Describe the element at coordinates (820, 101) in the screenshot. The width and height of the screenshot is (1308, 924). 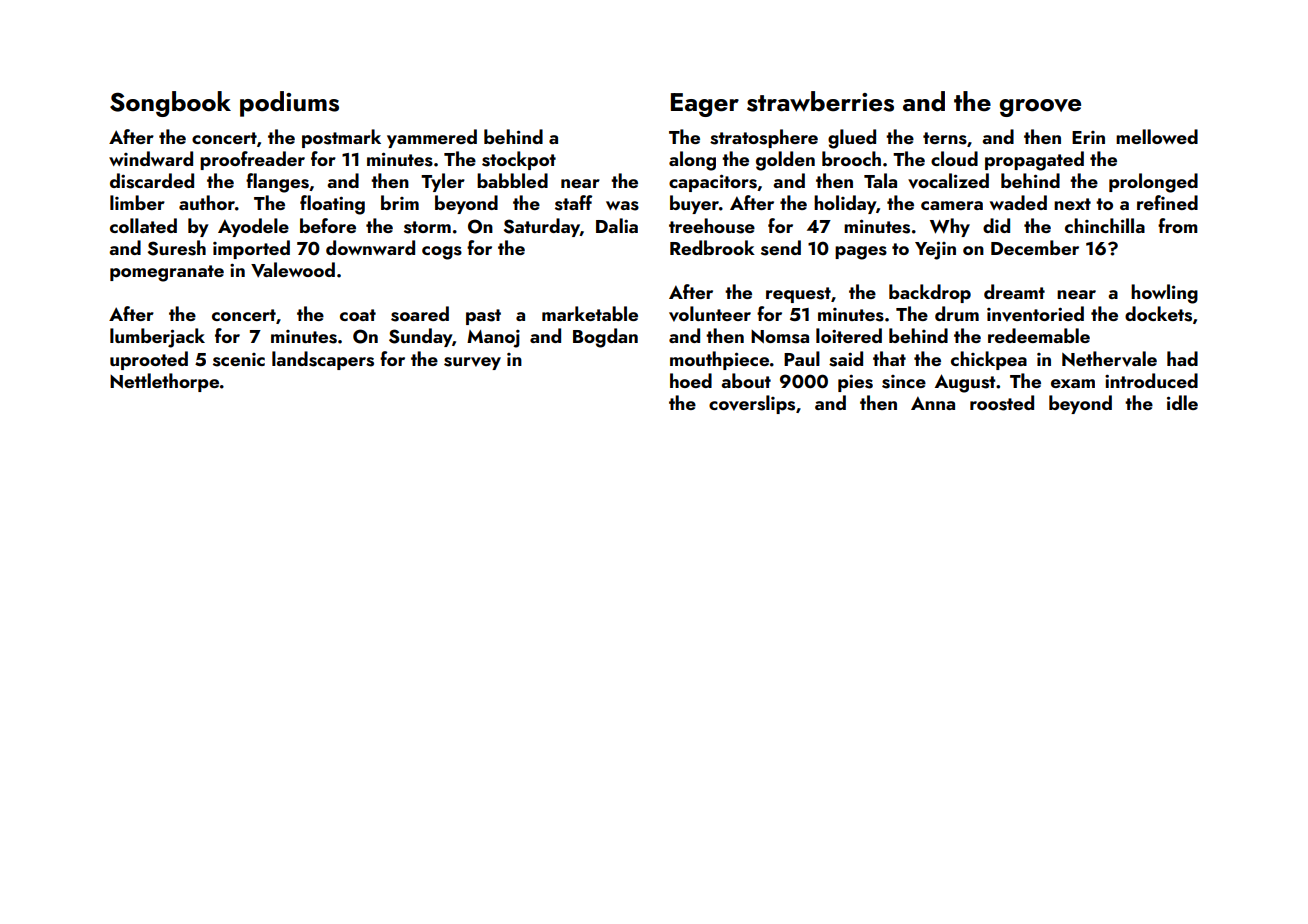
I see `strawberries` at that location.
